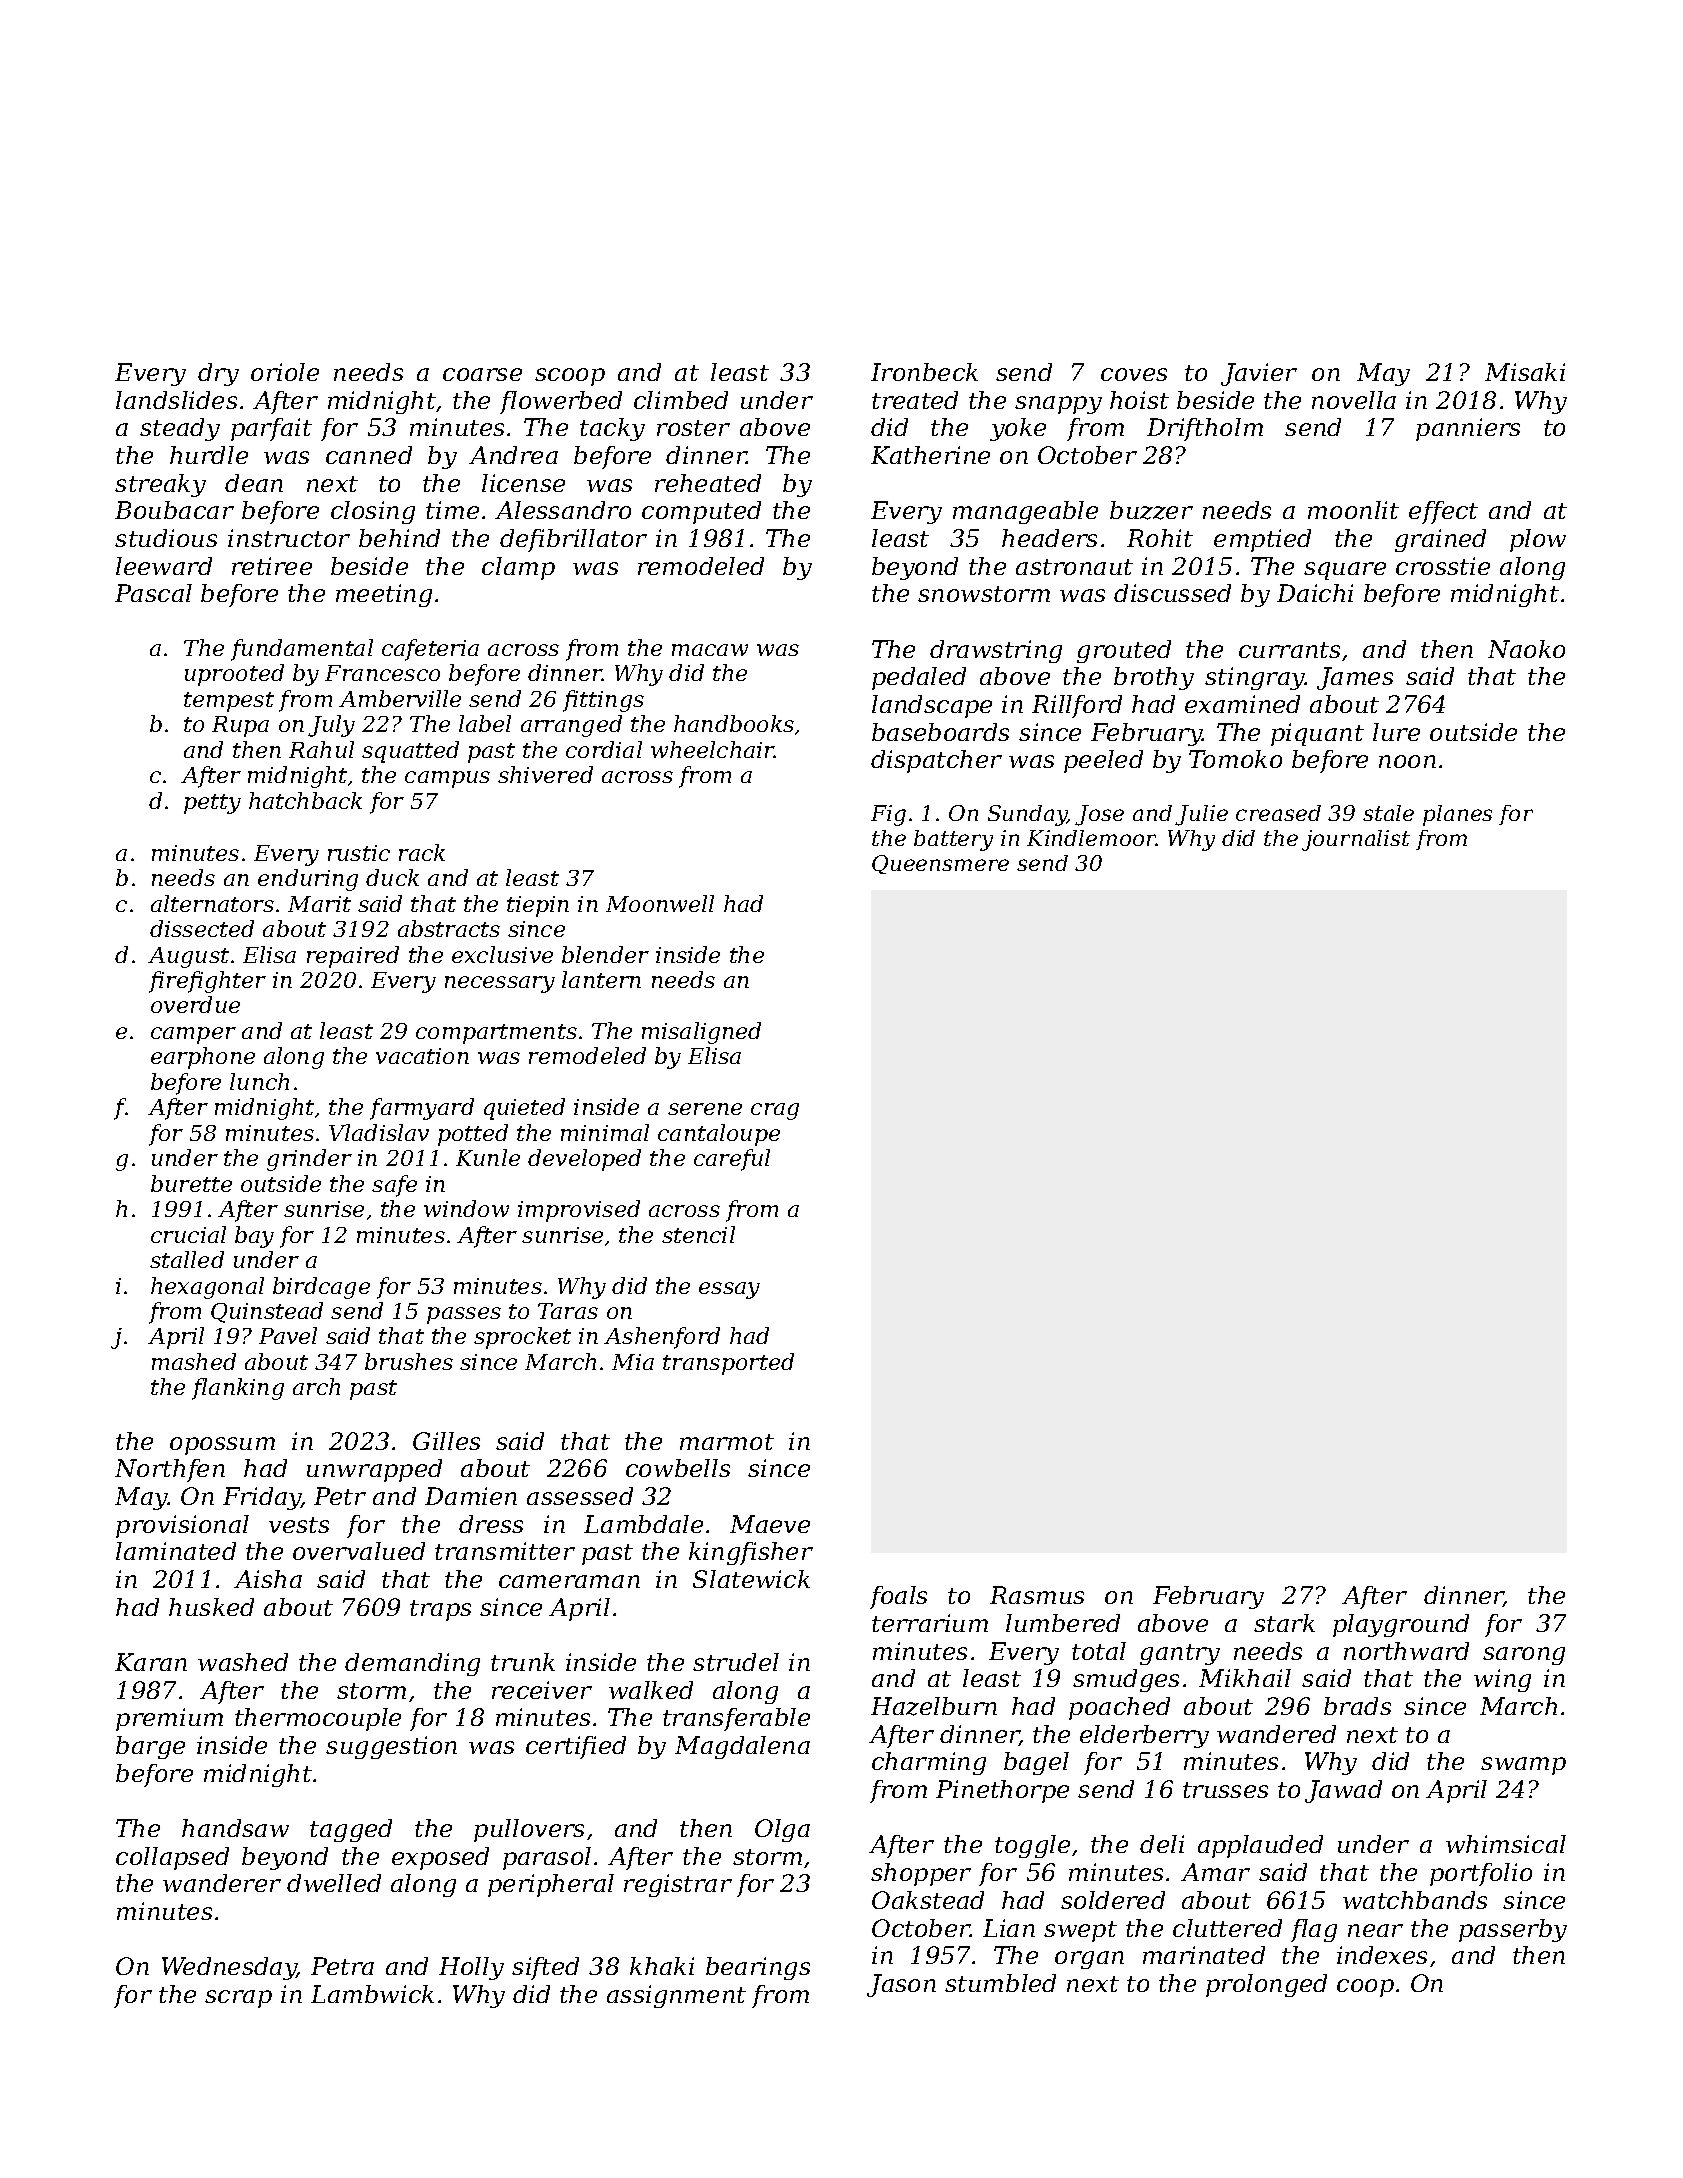  Describe the element at coordinates (1000, 1983) in the image. I see `stumbled` at that location.
